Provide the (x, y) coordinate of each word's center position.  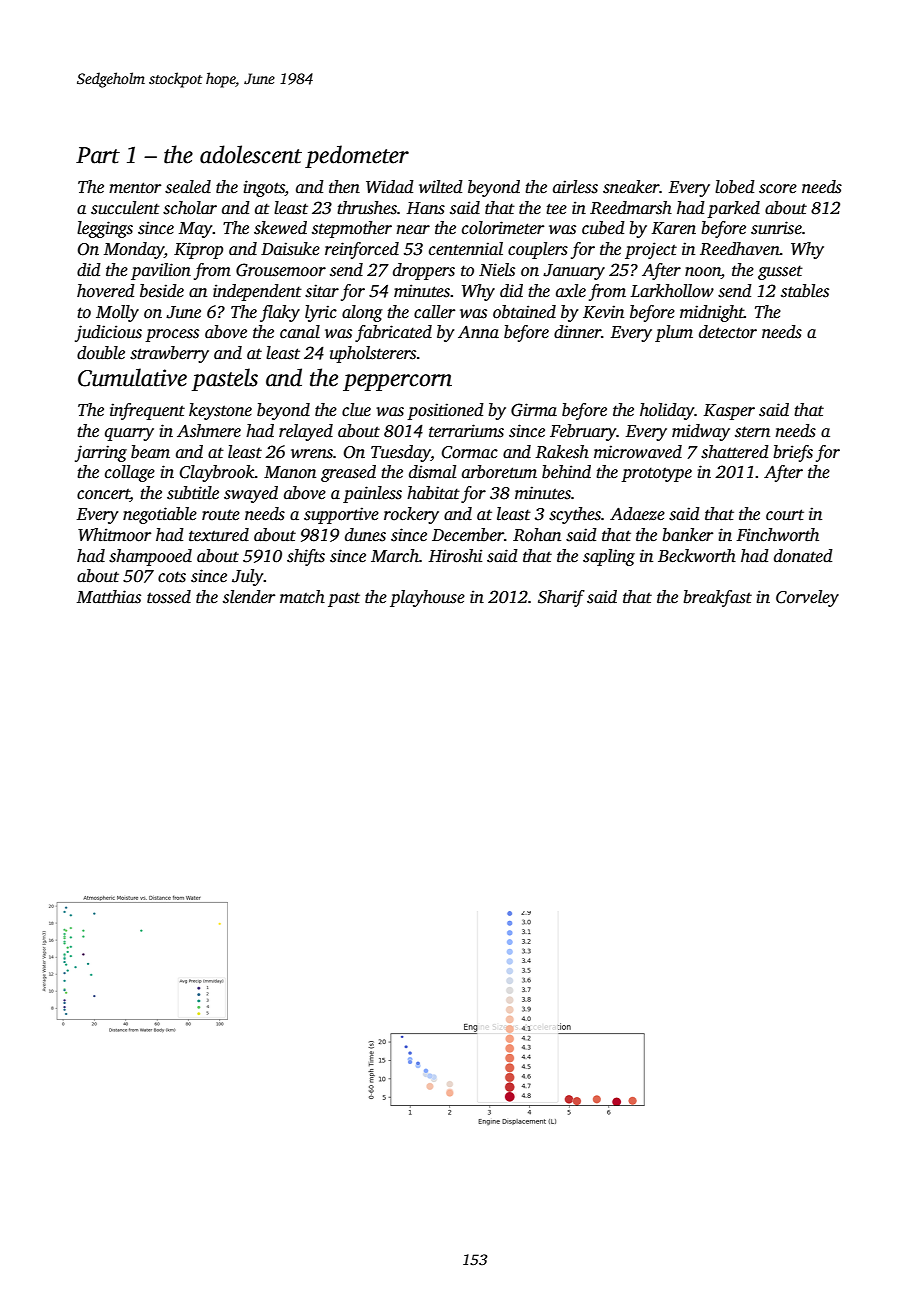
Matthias (109, 597)
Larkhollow (672, 291)
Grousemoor (281, 270)
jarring (101, 453)
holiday (667, 411)
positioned (445, 411)
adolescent (251, 154)
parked (733, 209)
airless (575, 187)
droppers (424, 271)
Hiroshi (455, 556)
